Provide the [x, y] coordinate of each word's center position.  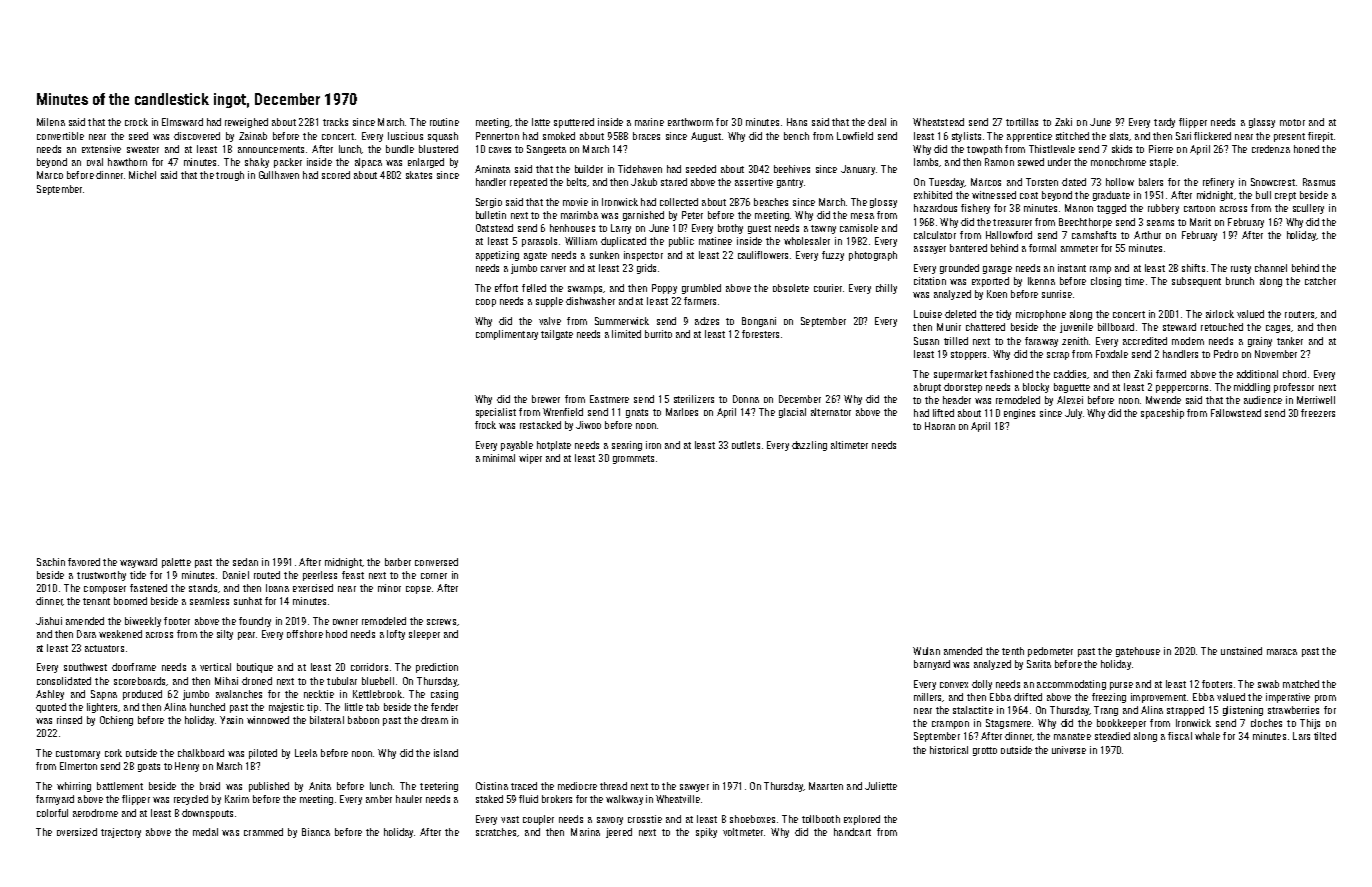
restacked [540, 425]
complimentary [507, 335]
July [1073, 414]
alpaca [368, 163]
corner [434, 576]
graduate [1111, 196]
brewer [546, 399]
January [858, 170]
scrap [1058, 356]
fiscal [1180, 736]
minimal [499, 458]
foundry [255, 622]
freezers [1318, 413]
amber [379, 799]
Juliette [881, 786]
